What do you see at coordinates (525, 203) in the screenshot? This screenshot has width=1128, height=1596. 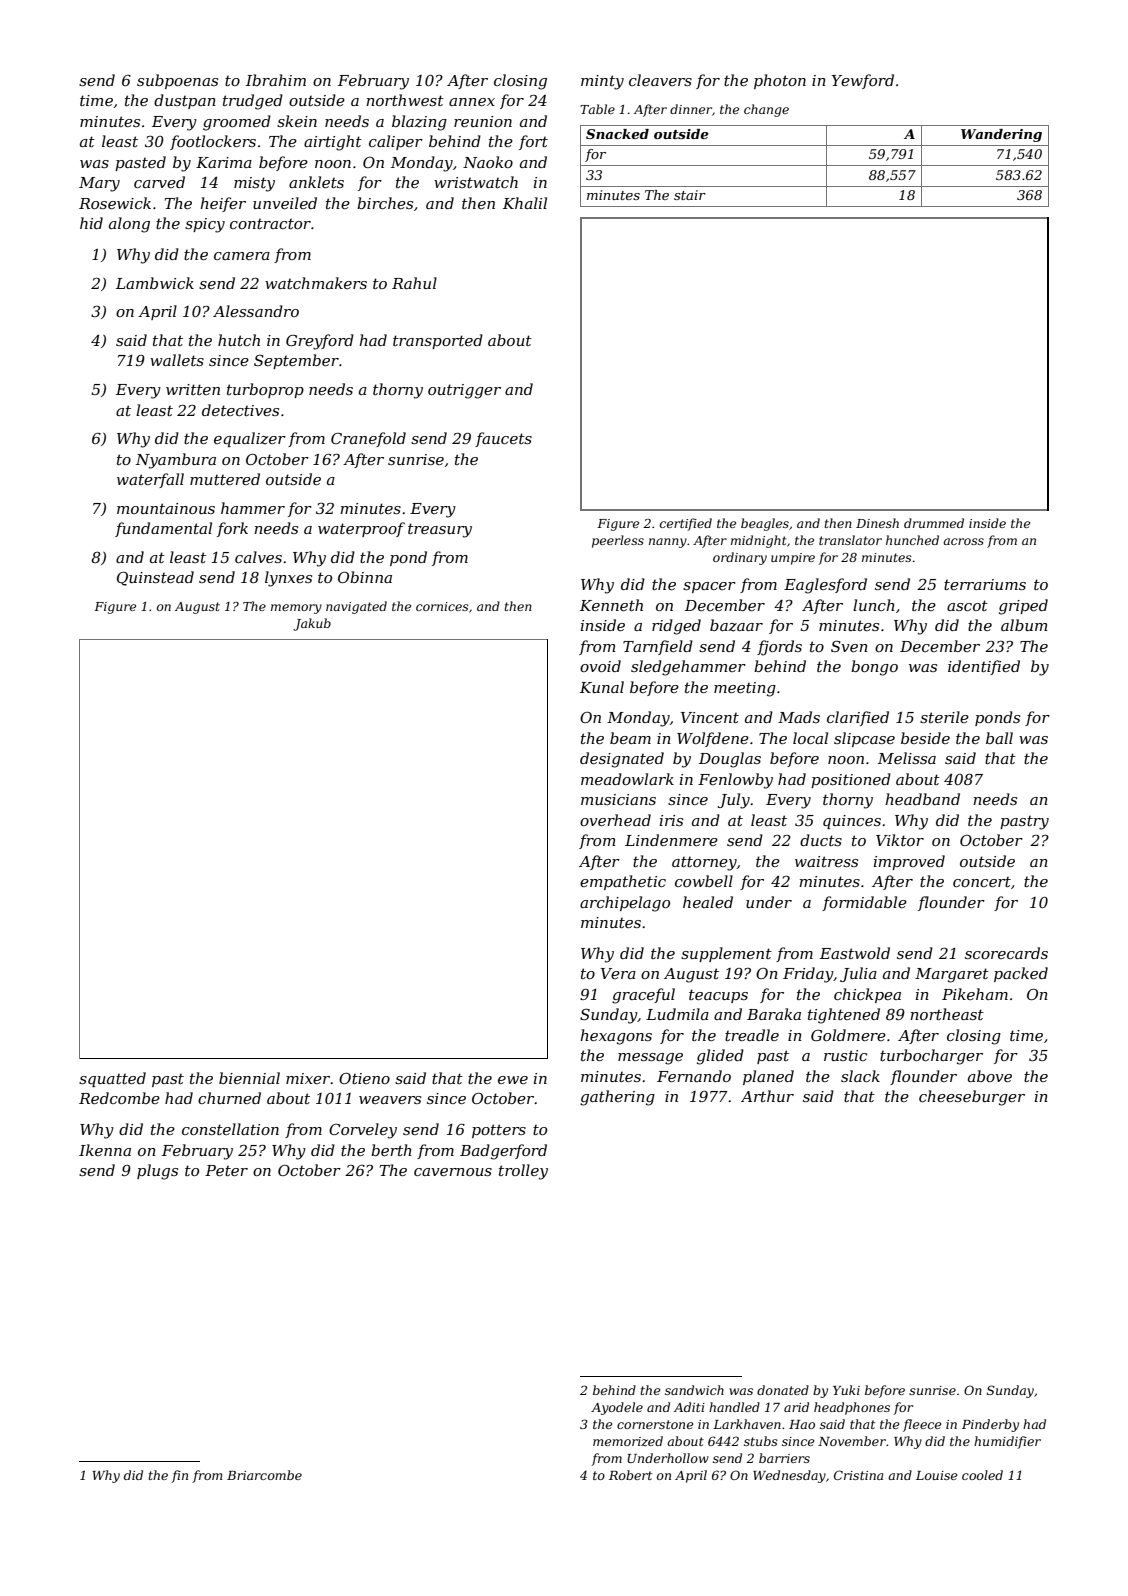 I see `Khalil` at bounding box center [525, 203].
